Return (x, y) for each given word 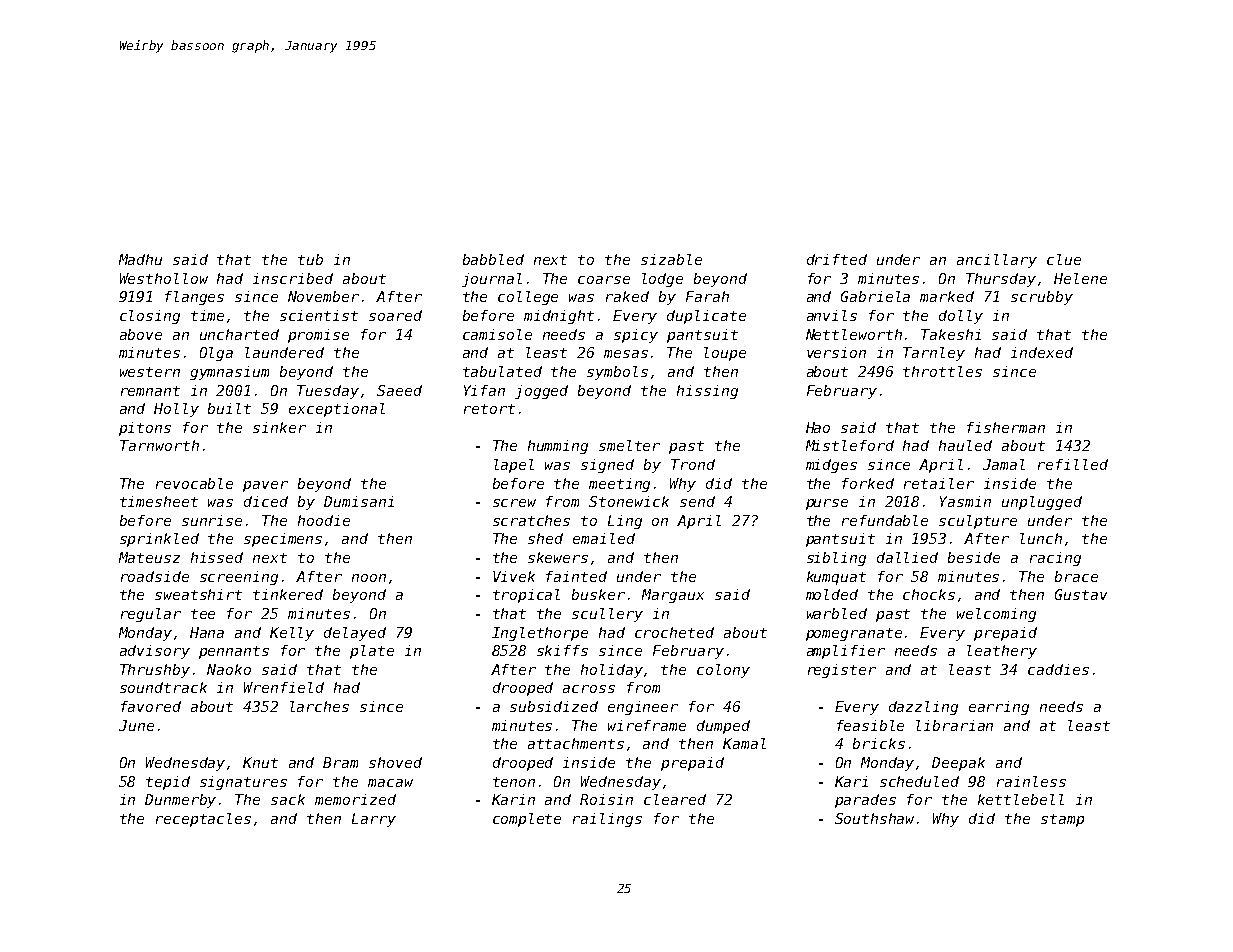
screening (239, 578)
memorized (355, 799)
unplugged (1042, 503)
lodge (662, 280)
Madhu (140, 259)
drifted (837, 259)
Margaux (673, 596)
